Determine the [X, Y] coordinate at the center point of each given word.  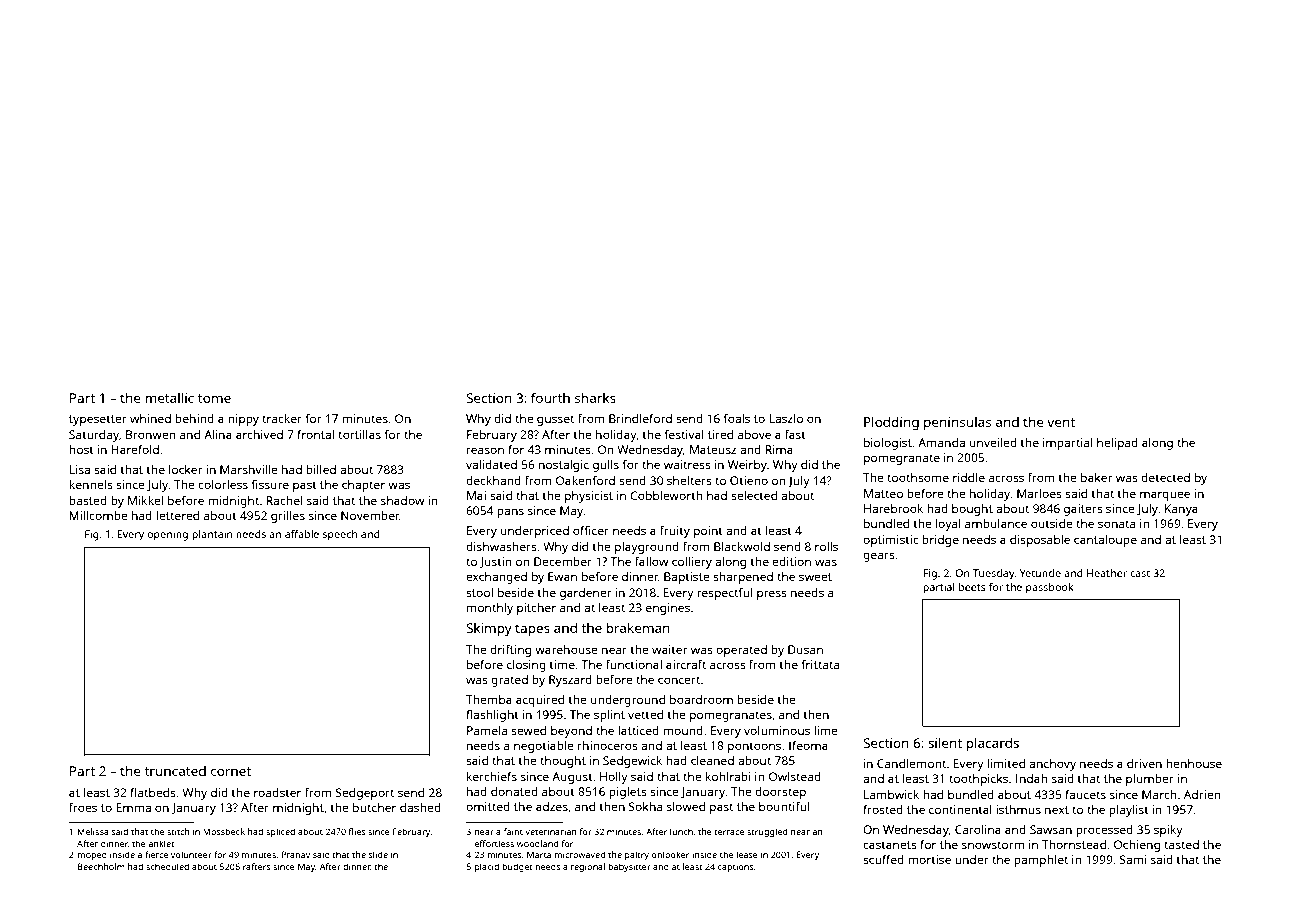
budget [517, 867]
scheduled [167, 866]
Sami [1133, 859]
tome [214, 398]
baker [1097, 477]
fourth [550, 397]
